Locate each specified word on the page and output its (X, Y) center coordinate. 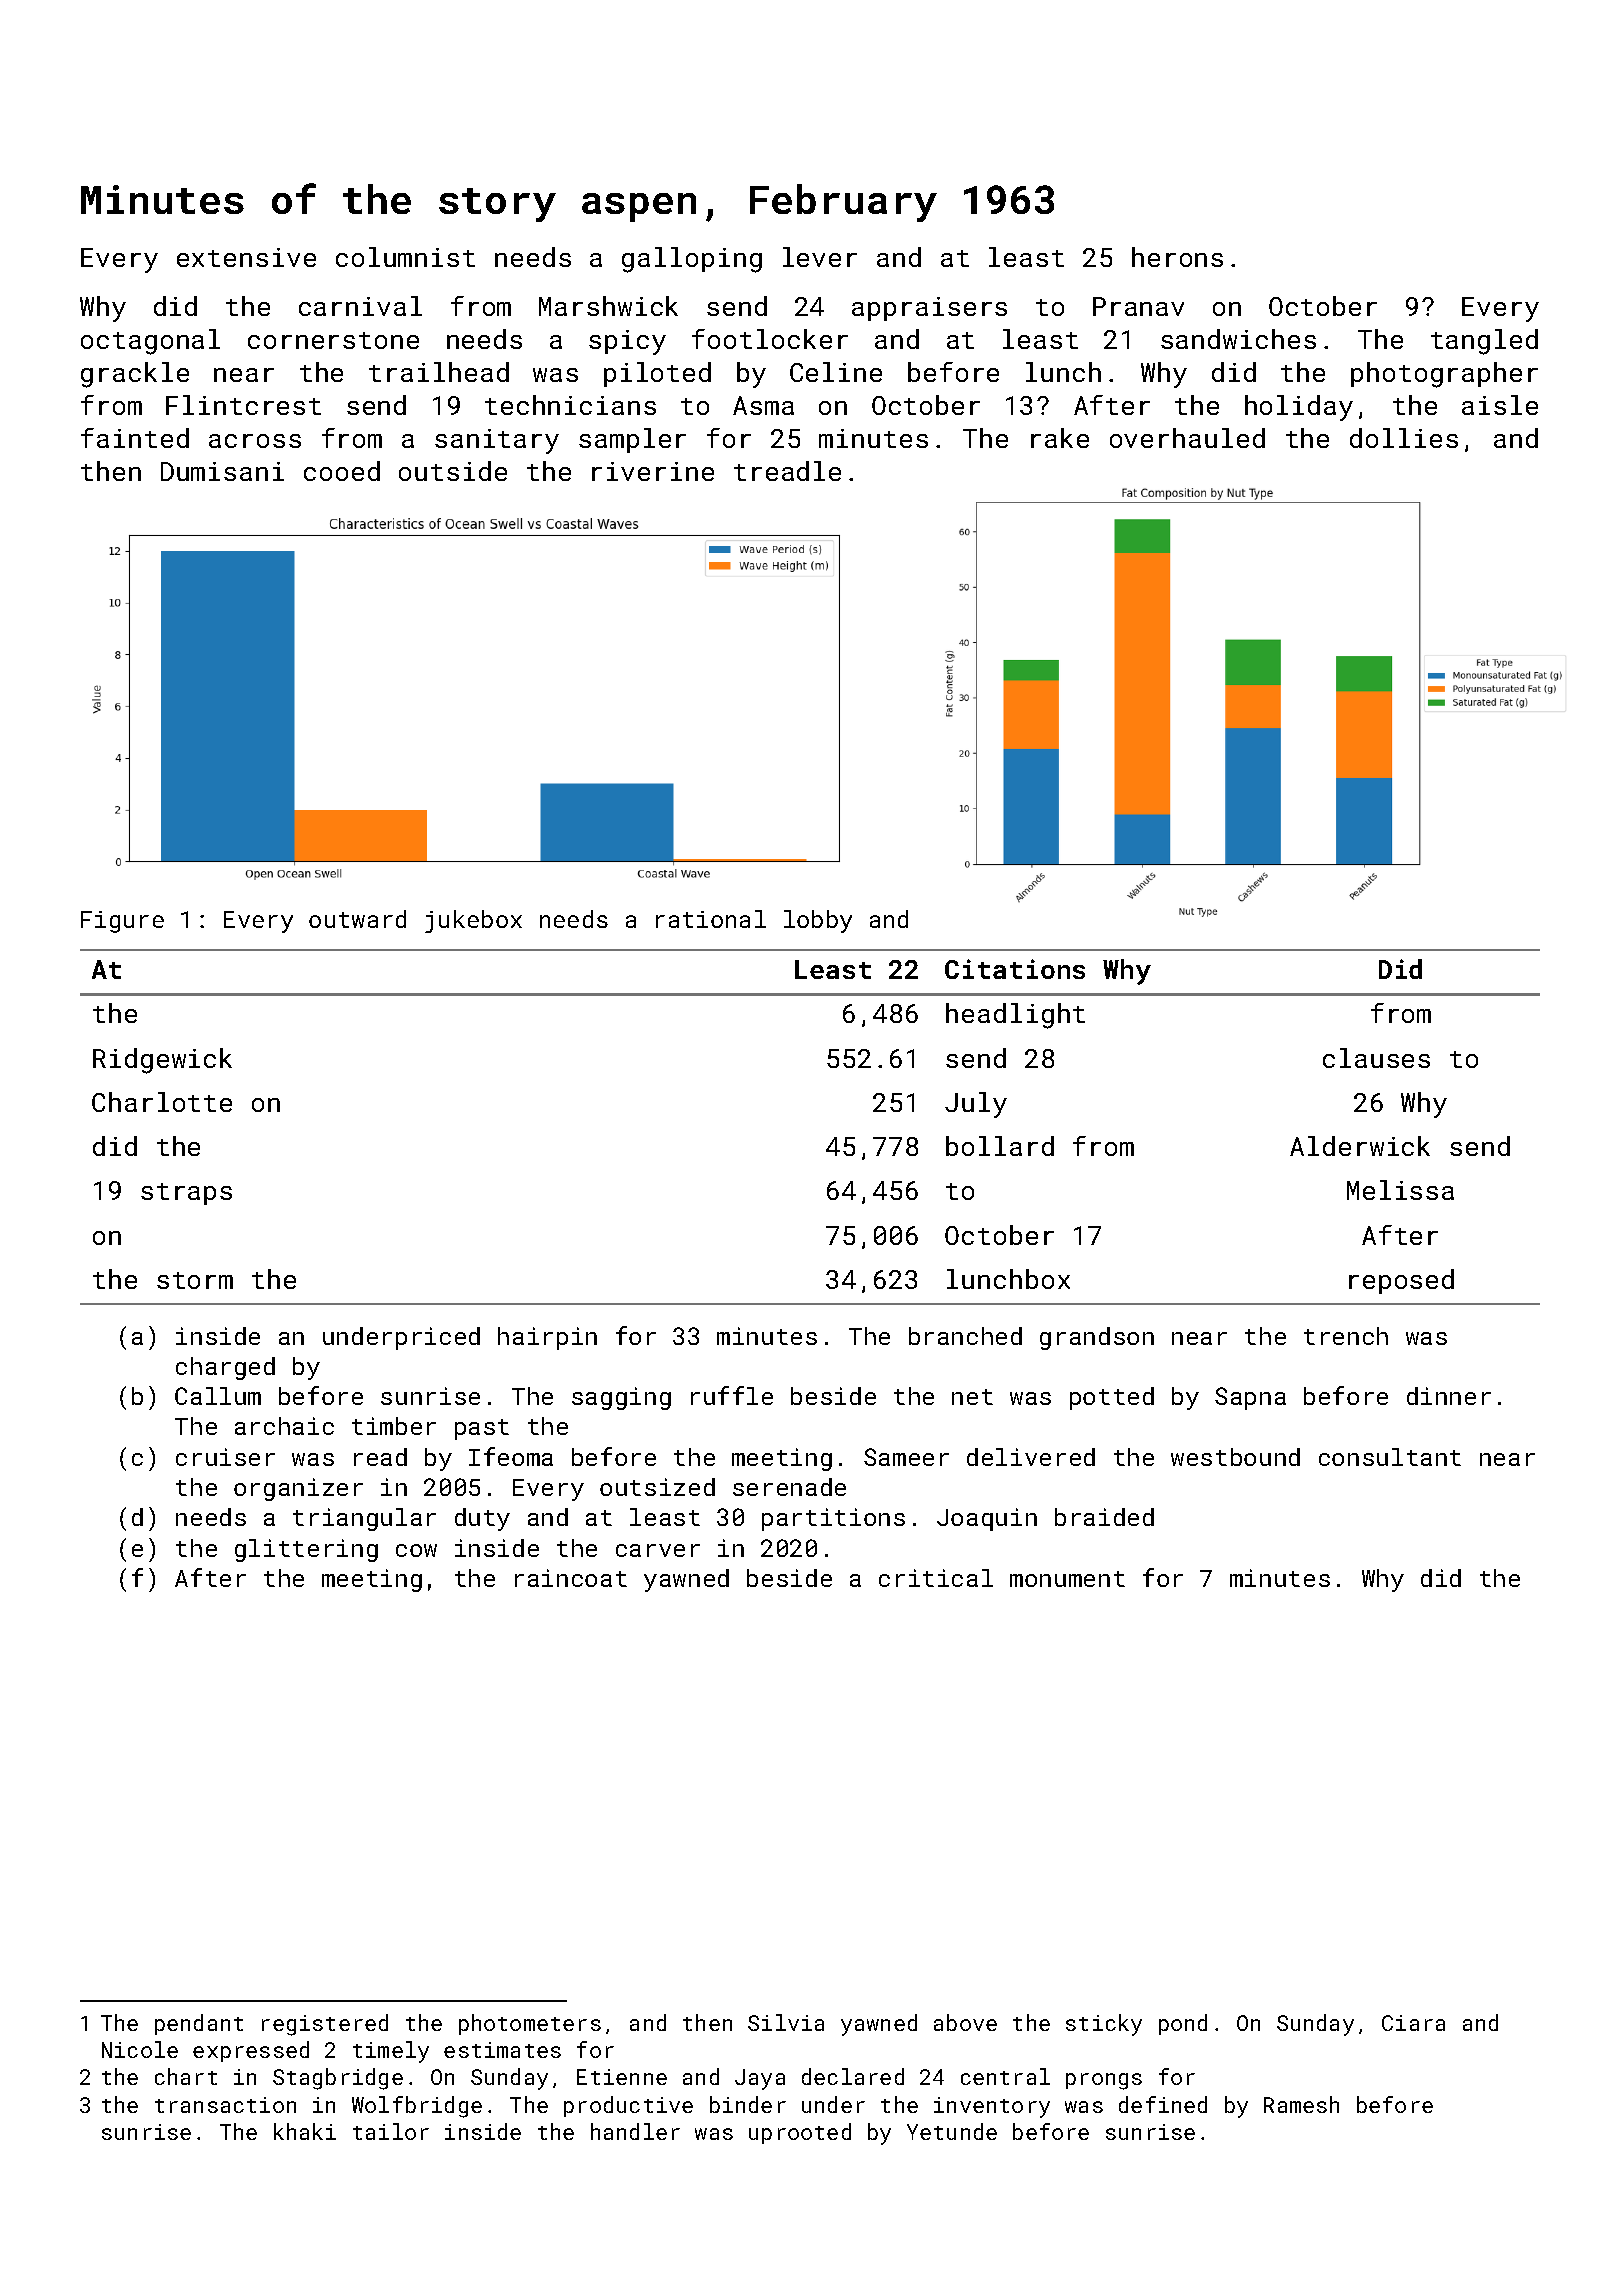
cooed (342, 471)
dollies (1404, 438)
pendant (199, 2024)
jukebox (473, 921)
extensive (246, 257)
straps (186, 1194)
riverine (653, 471)
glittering (306, 1550)
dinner (1449, 1396)
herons (1177, 257)
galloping (692, 260)
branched (965, 1336)
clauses (1376, 1058)
